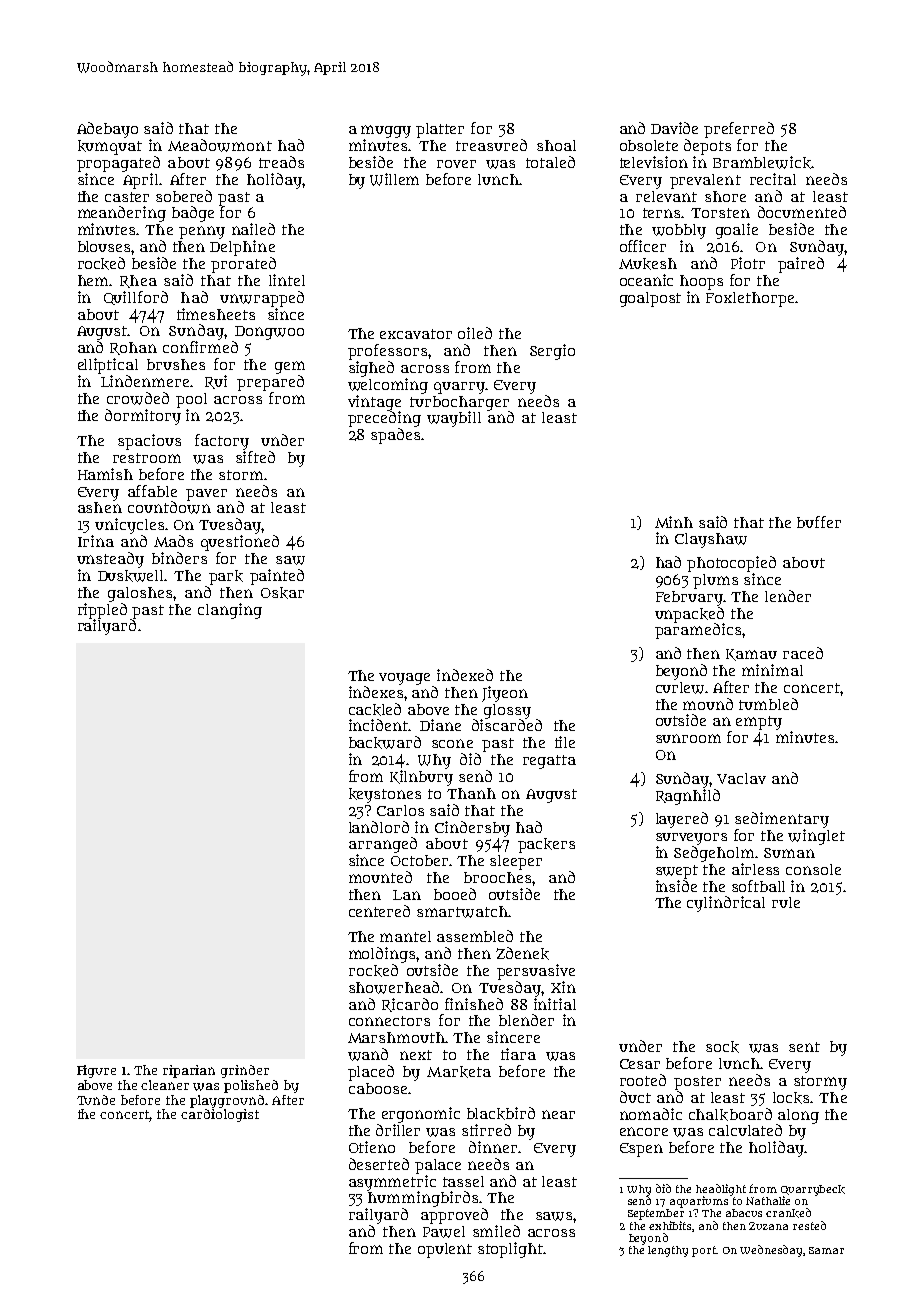 The height and width of the screenshot is (1308, 924). Describe the element at coordinates (230, 611) in the screenshot. I see `clanging` at that location.
